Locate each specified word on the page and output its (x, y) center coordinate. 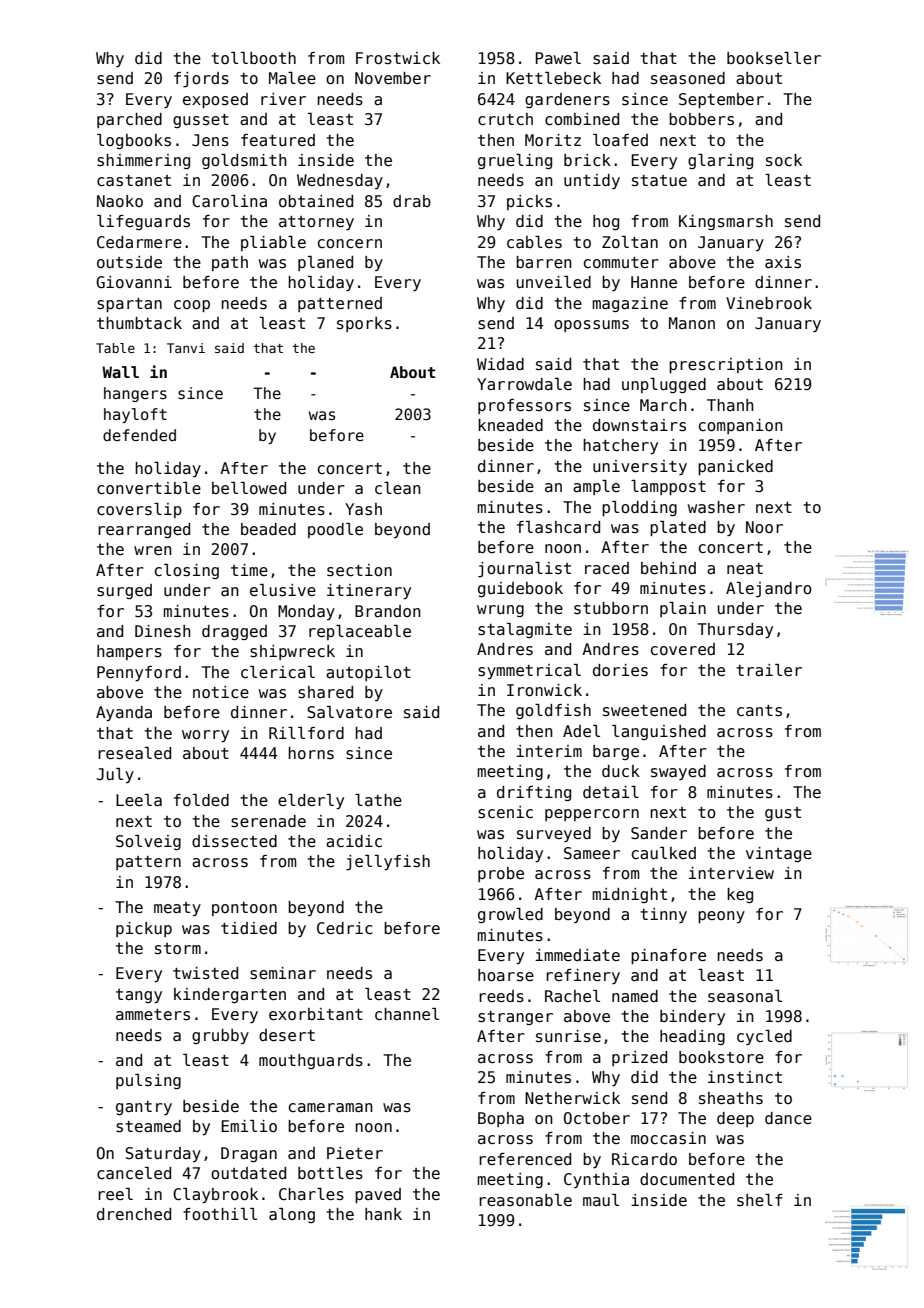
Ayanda (124, 714)
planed (325, 263)
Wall (120, 372)
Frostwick (398, 58)
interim (549, 751)
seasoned (688, 78)
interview (731, 873)
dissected (234, 841)
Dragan (249, 1154)
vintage (779, 854)
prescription (726, 365)
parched (129, 120)
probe (501, 874)
